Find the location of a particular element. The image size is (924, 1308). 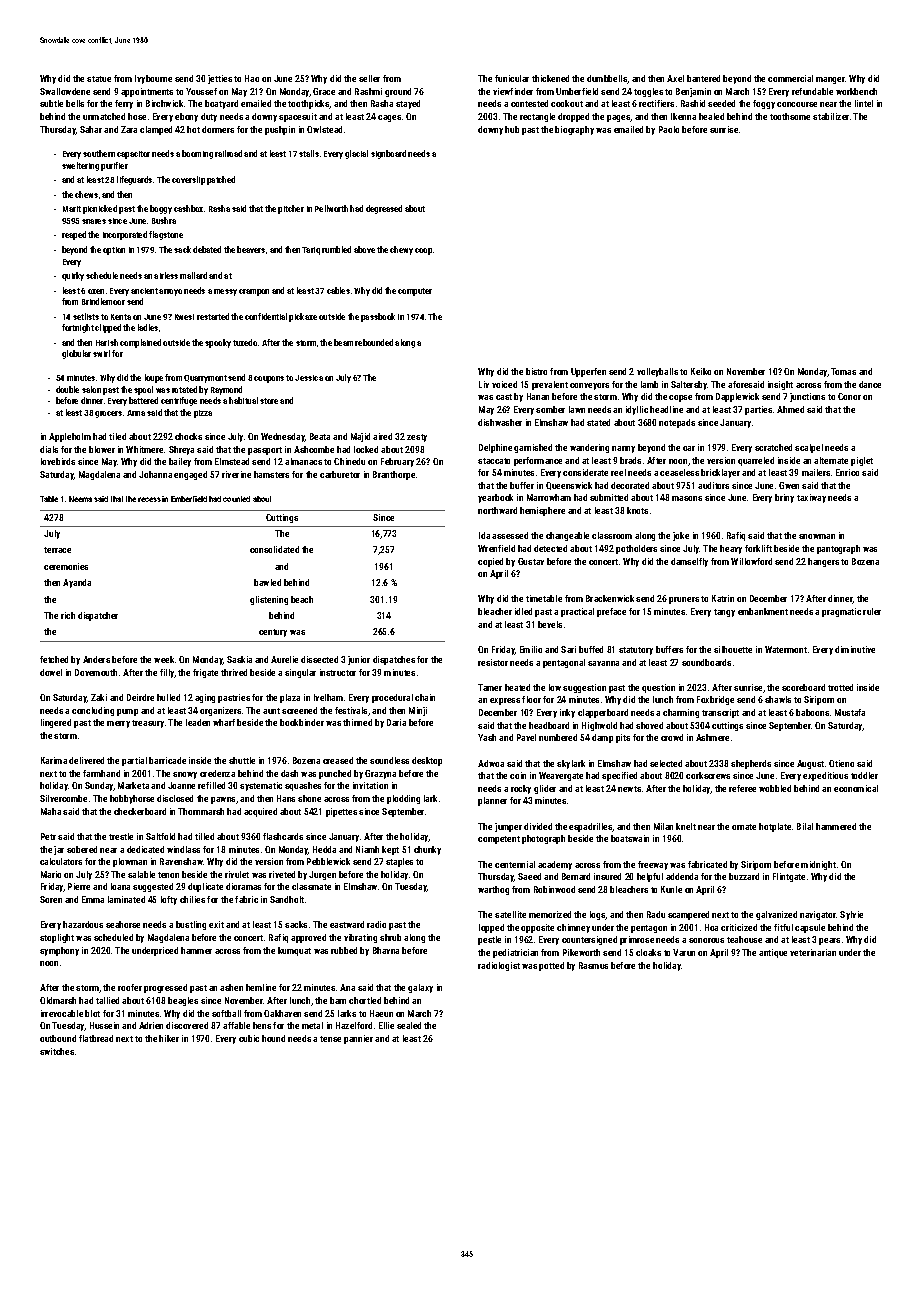

Minji is located at coordinates (418, 711).
